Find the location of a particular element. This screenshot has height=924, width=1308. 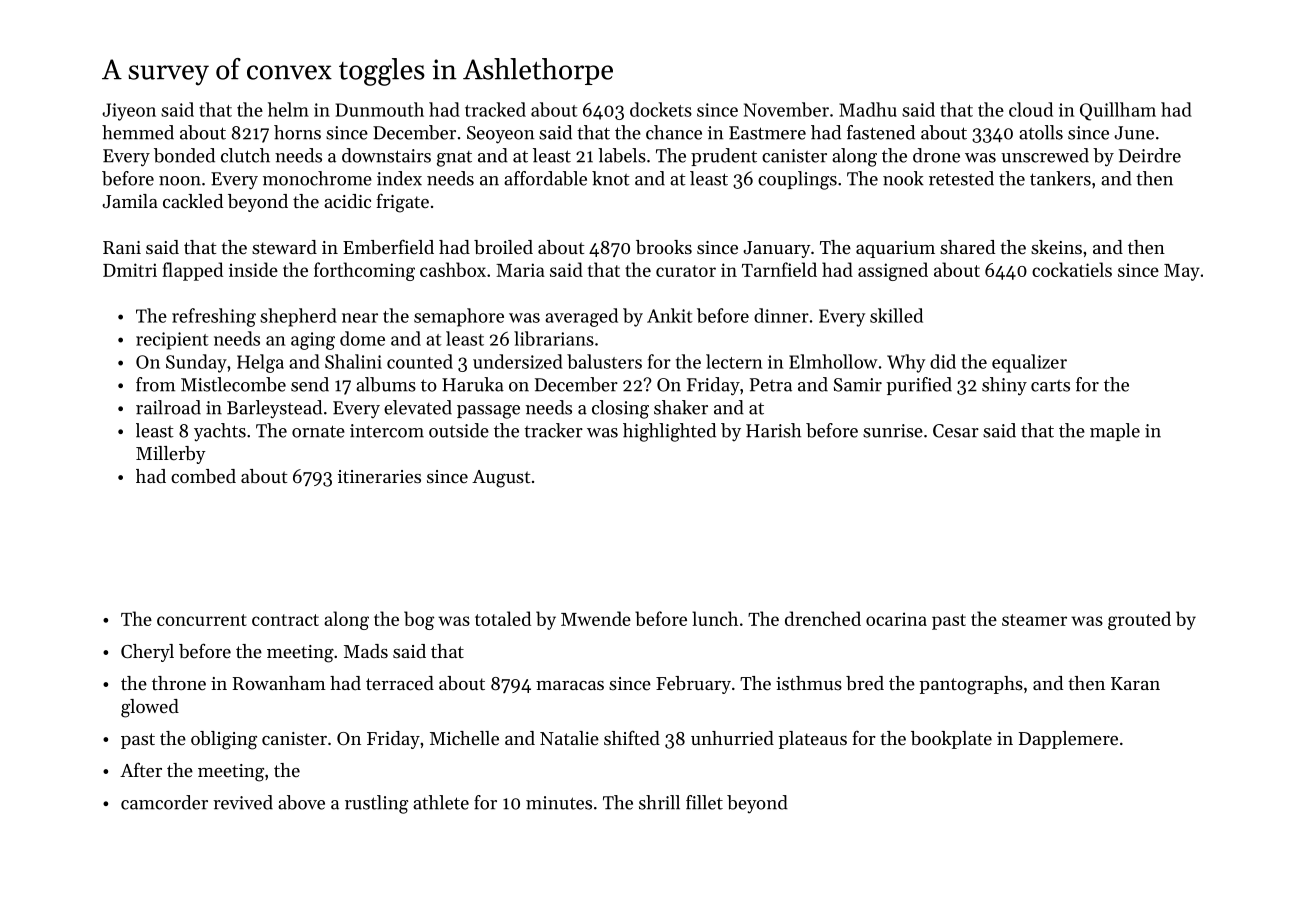

Mwende is located at coordinates (596, 618).
